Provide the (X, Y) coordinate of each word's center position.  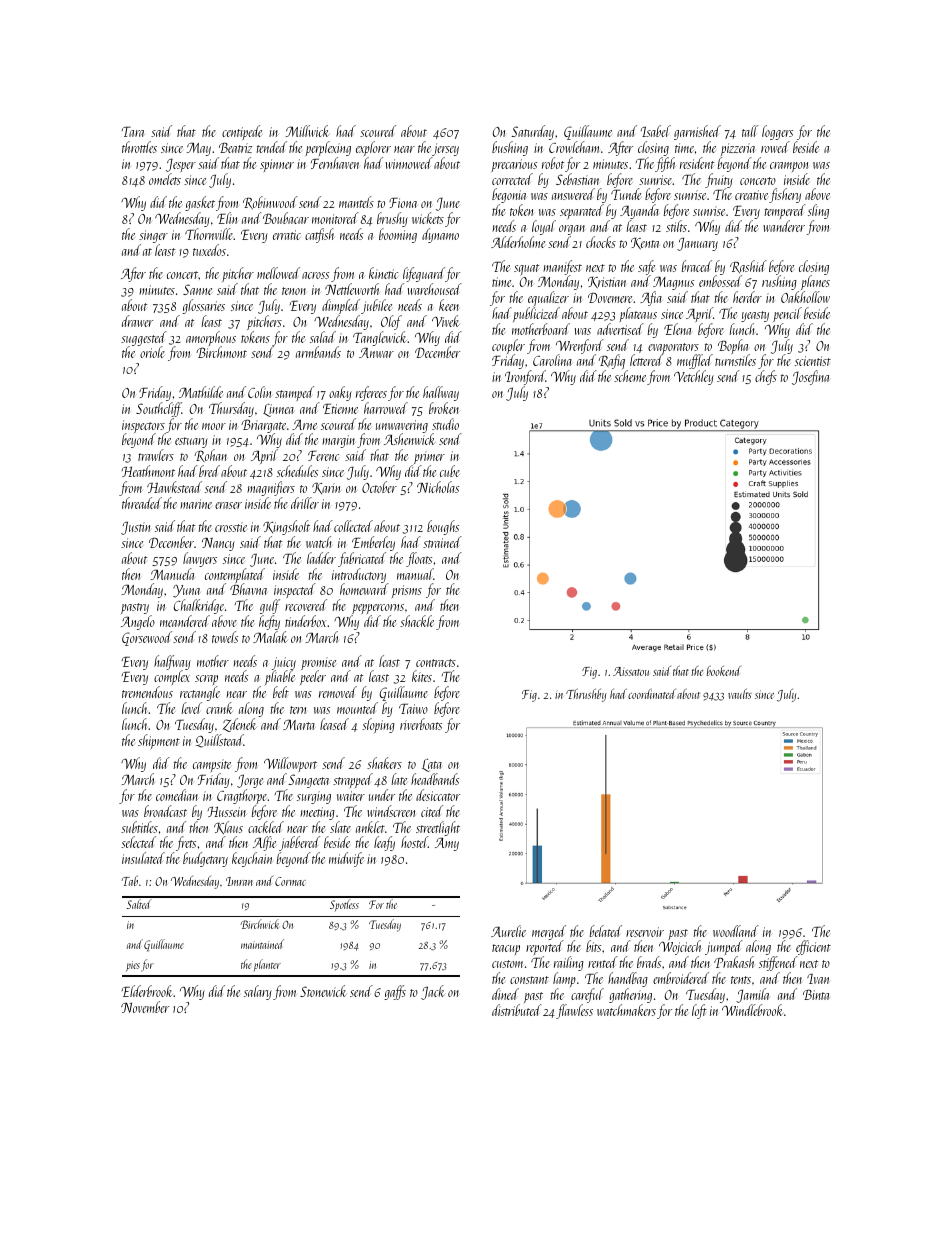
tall (750, 131)
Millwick (307, 131)
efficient (813, 947)
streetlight (438, 829)
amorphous (211, 339)
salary (258, 992)
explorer (373, 148)
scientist (813, 361)
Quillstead (220, 741)
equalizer (548, 299)
